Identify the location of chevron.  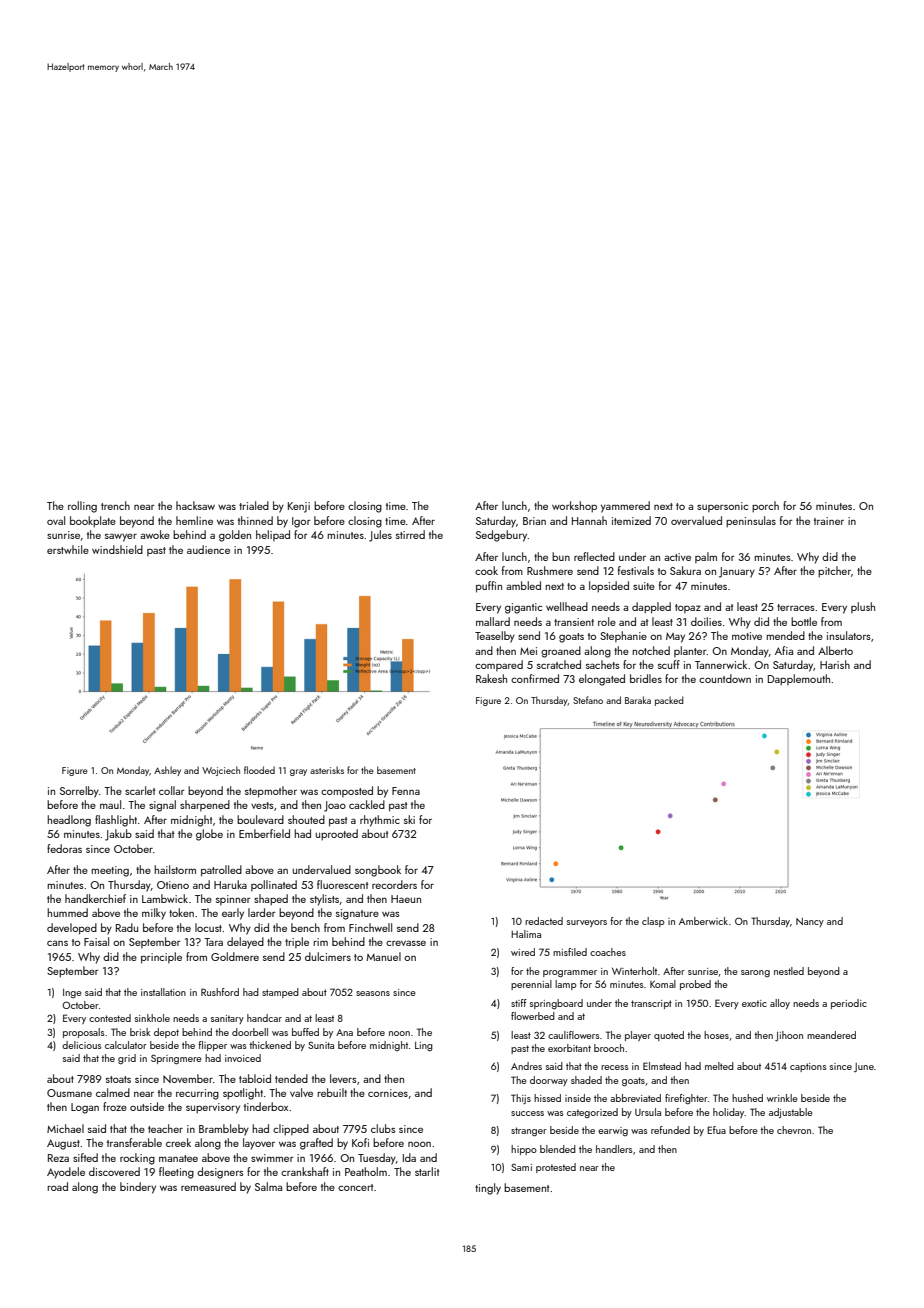
(794, 1130).
